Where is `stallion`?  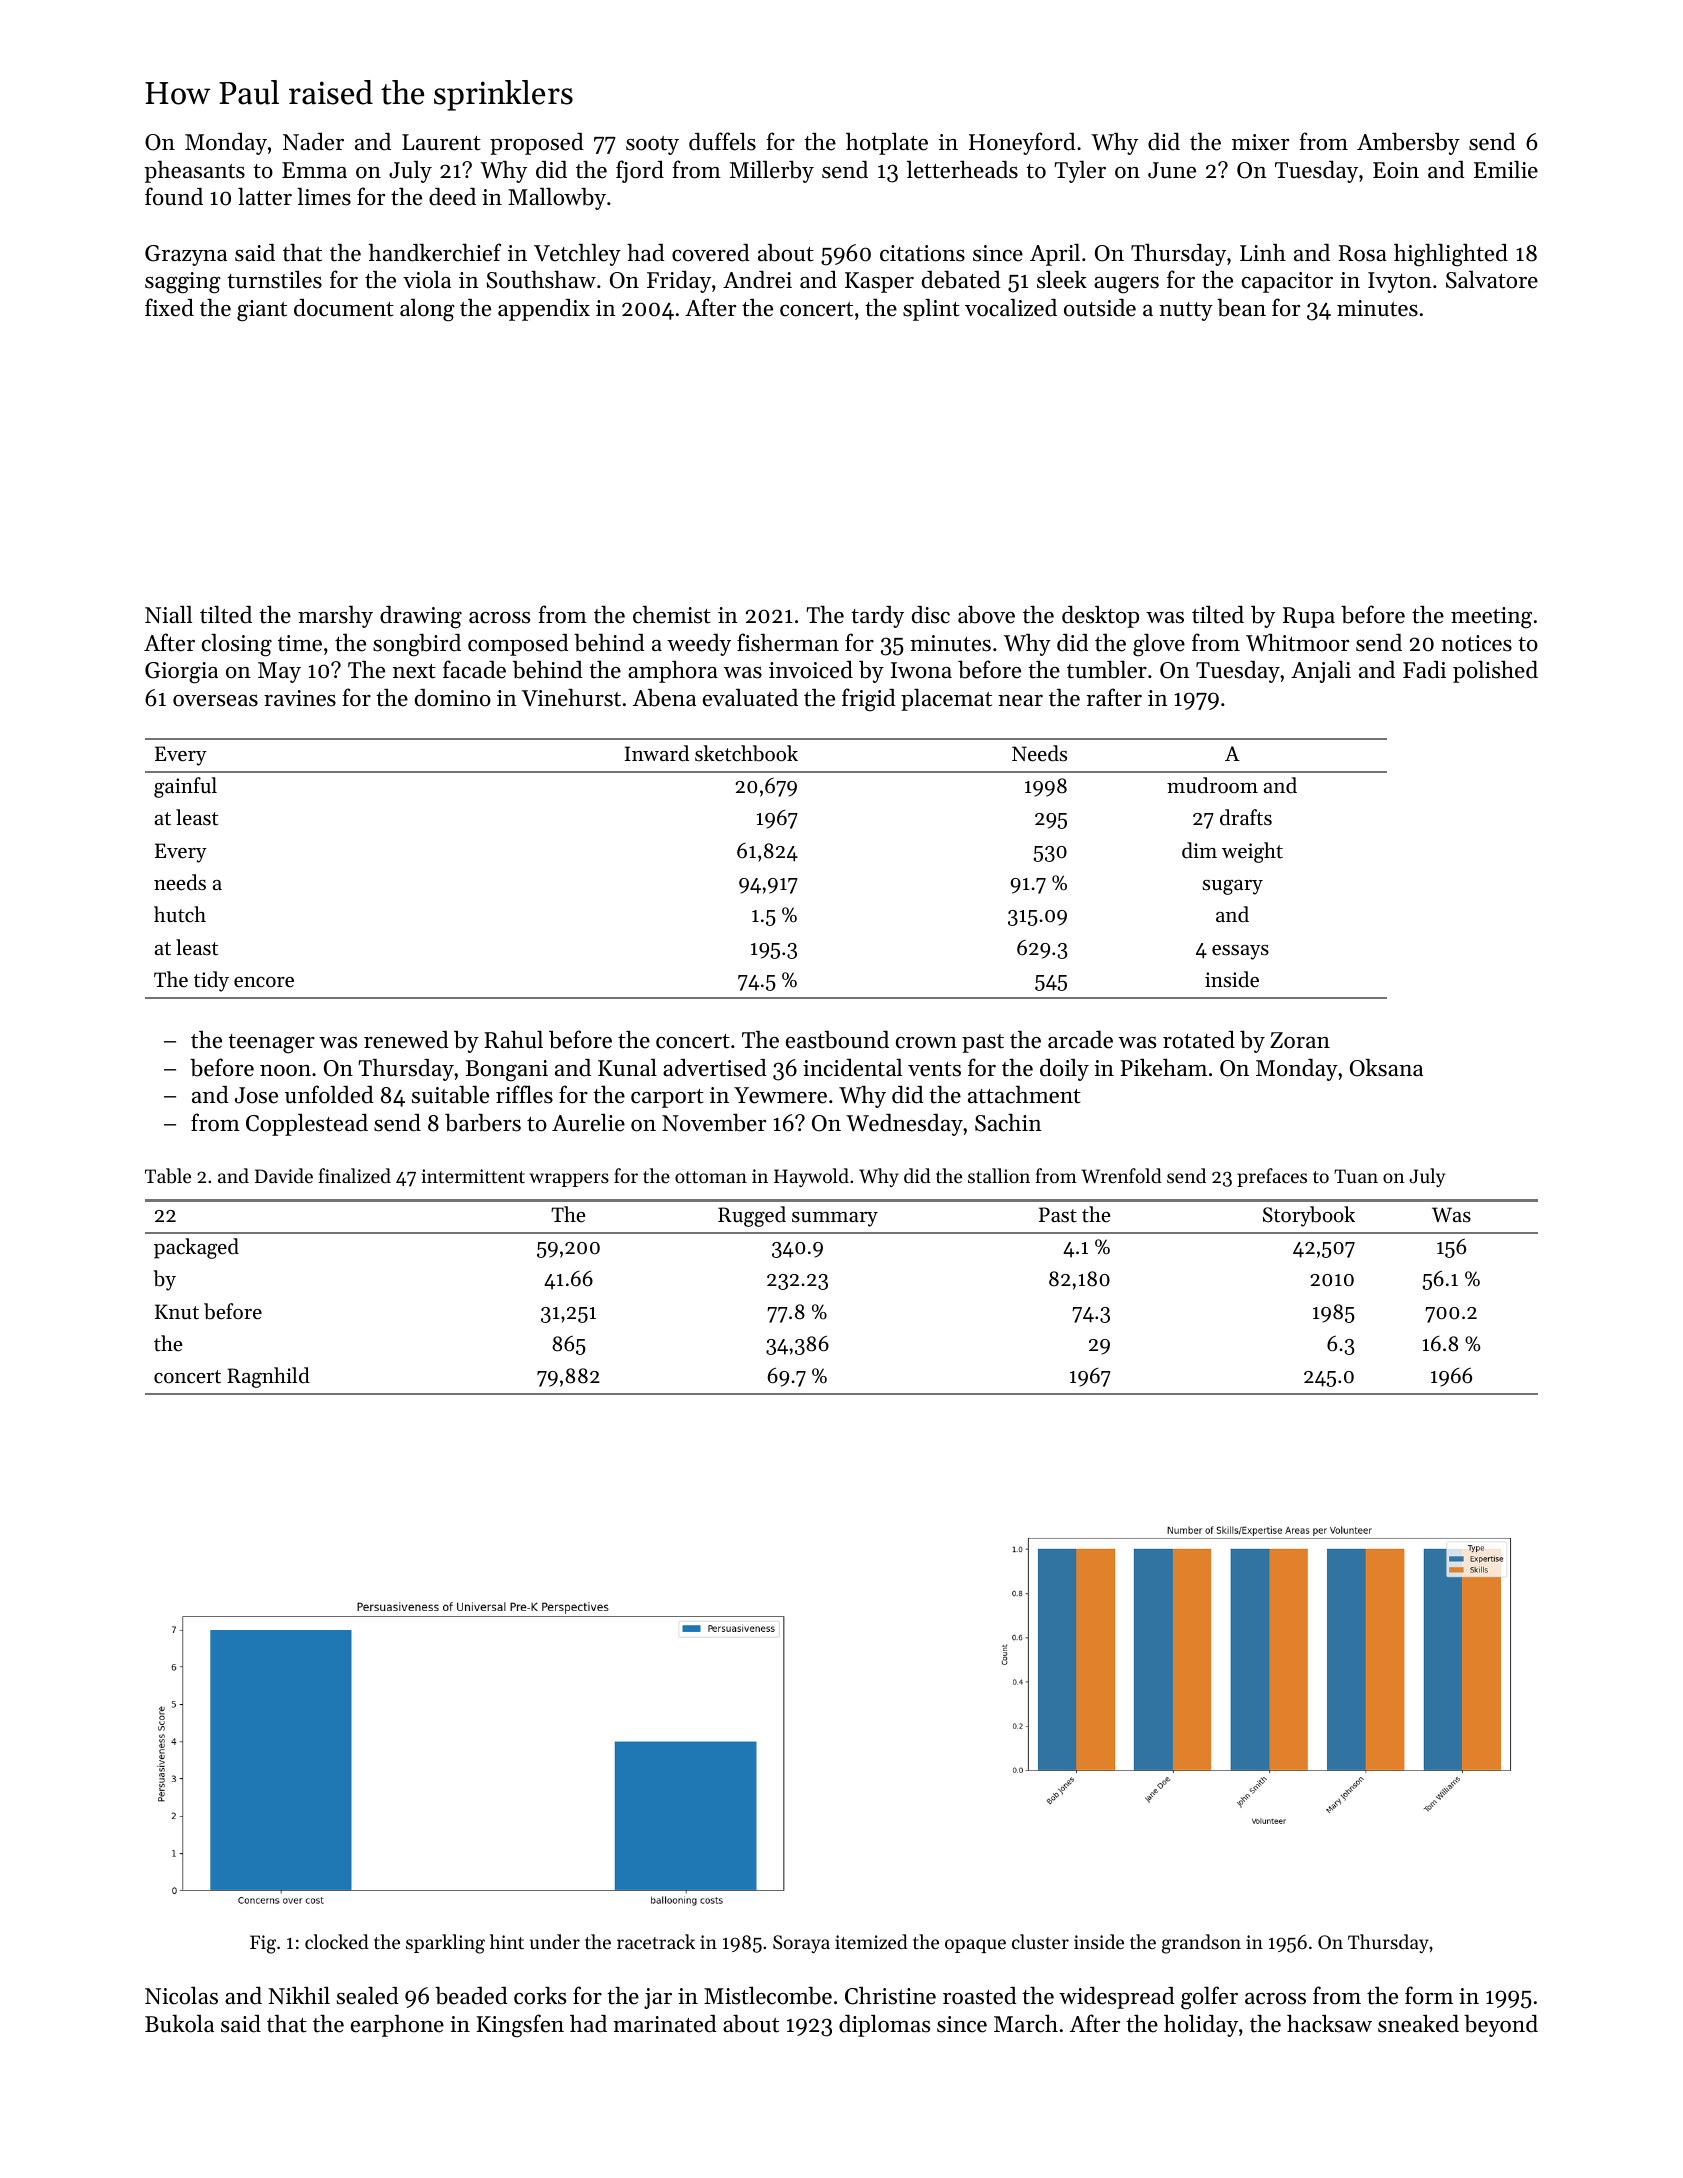 stallion is located at coordinates (999, 1175).
